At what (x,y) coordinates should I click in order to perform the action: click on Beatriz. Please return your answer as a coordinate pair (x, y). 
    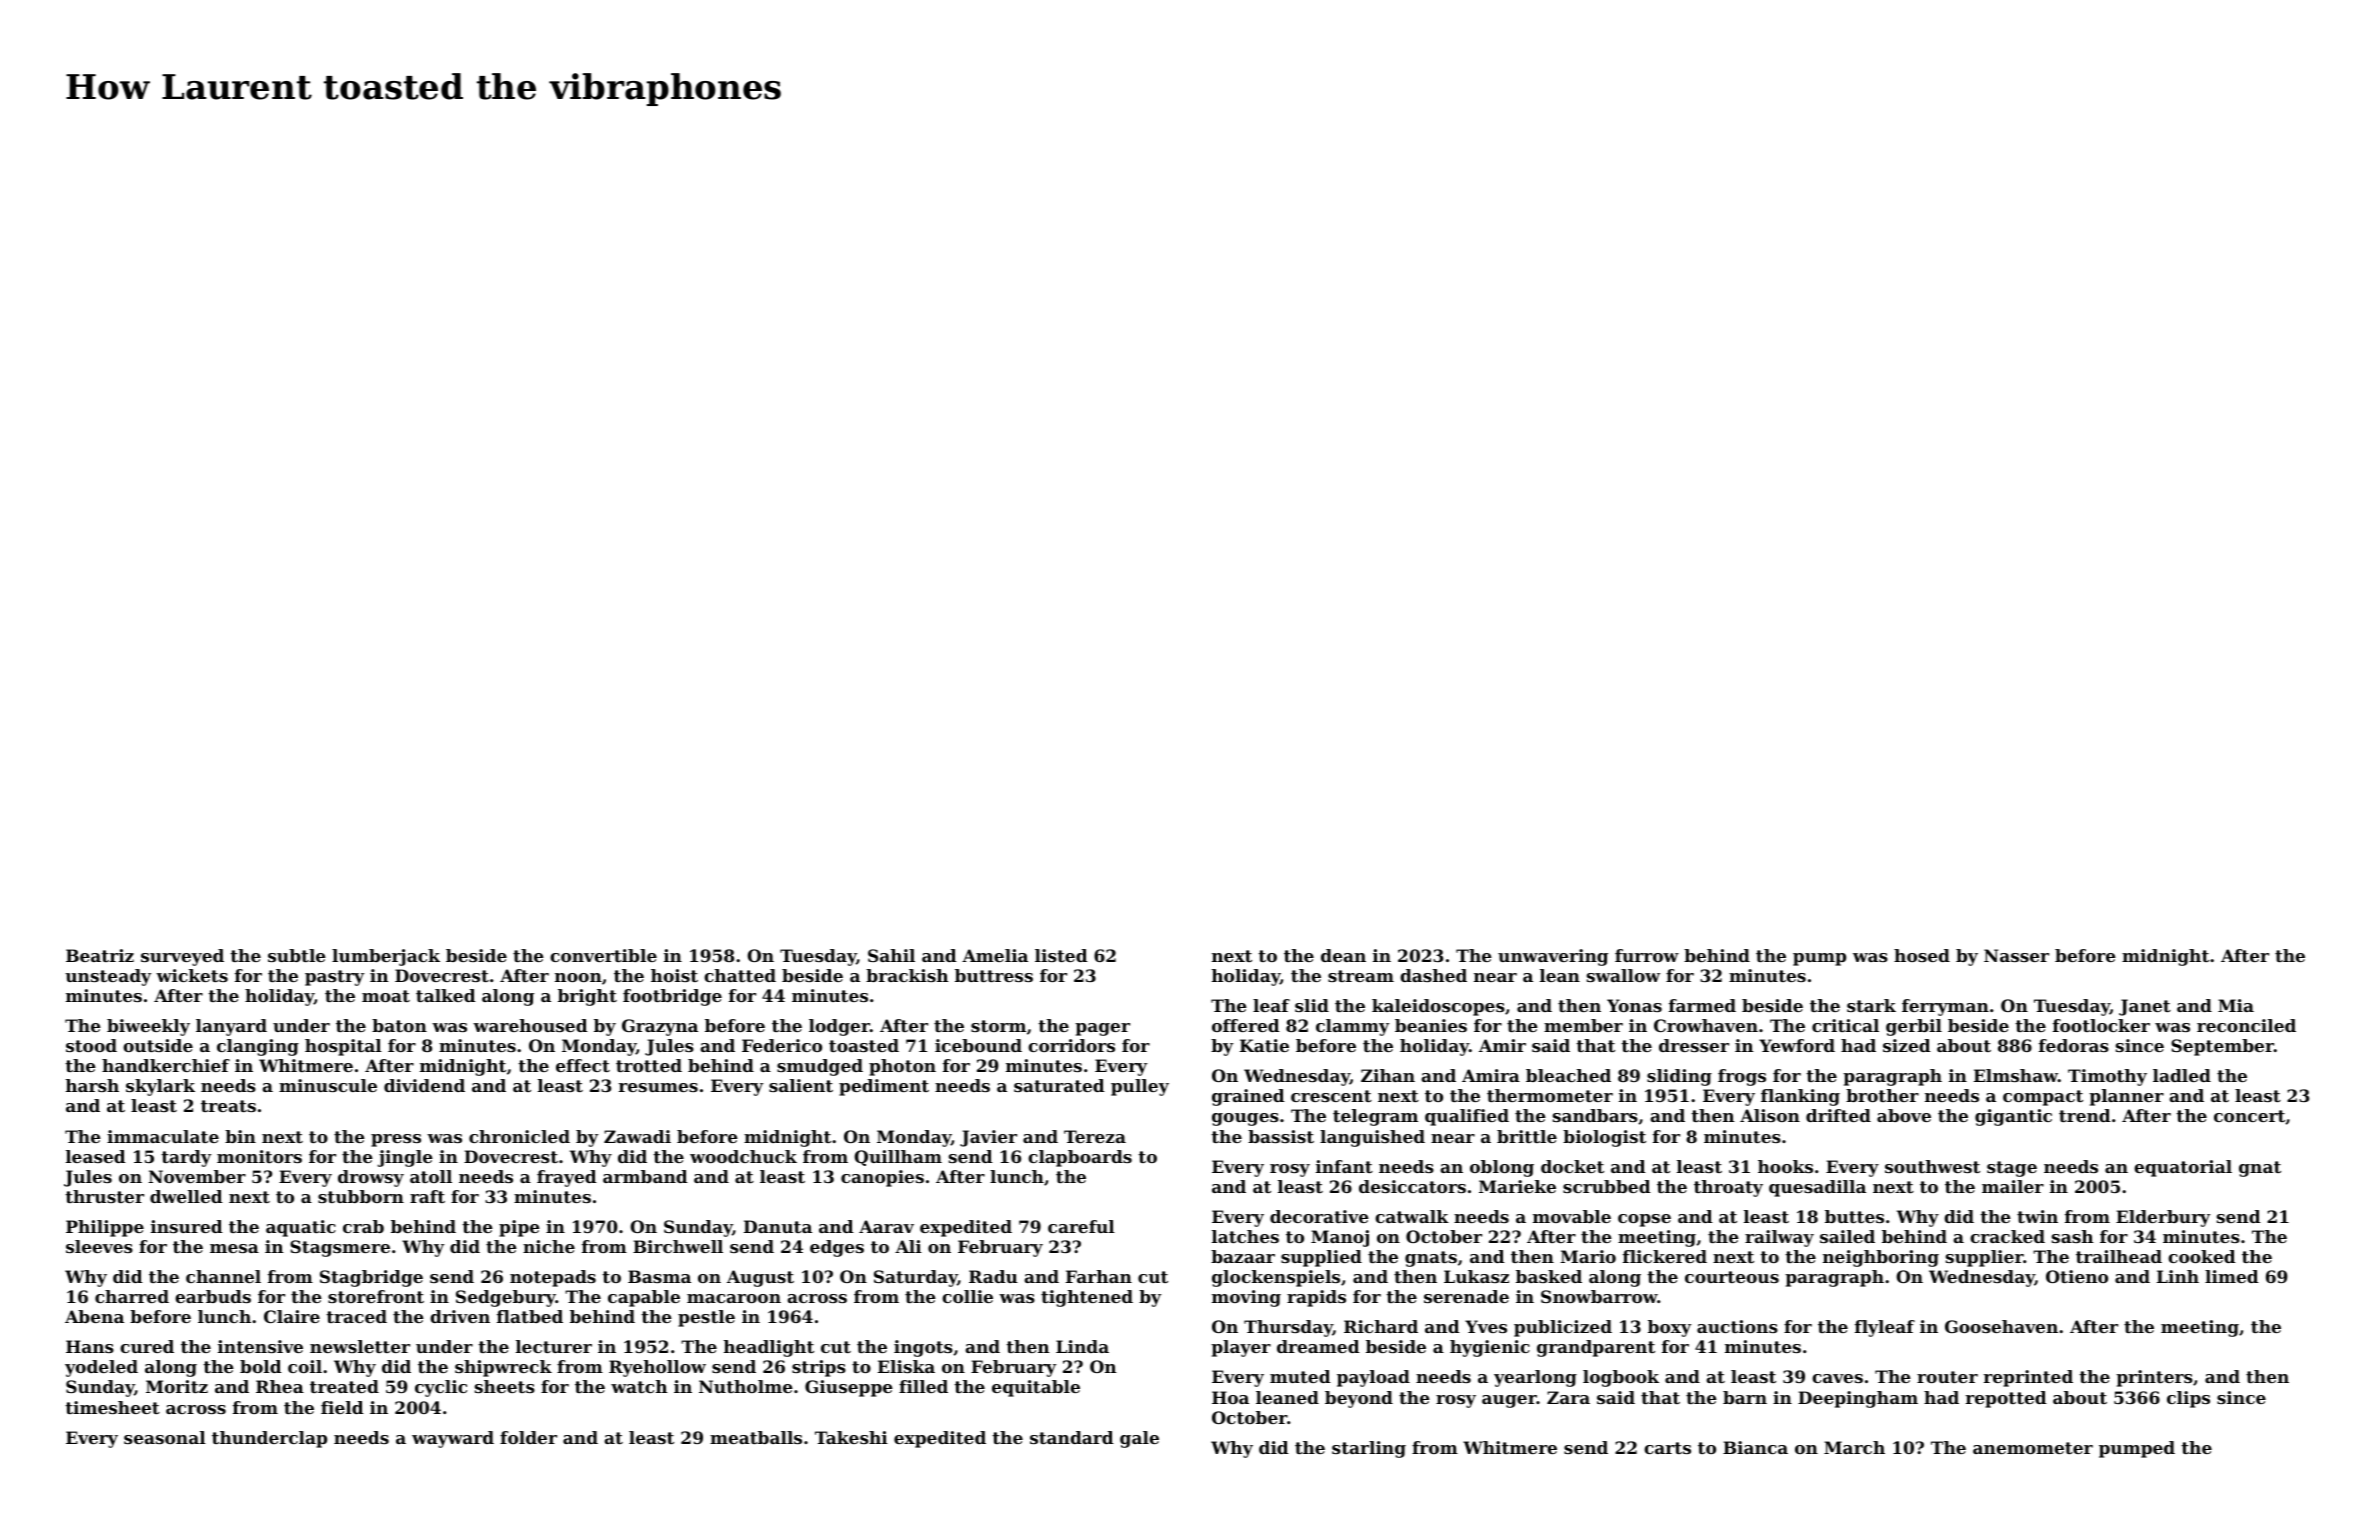
    Looking at the image, I should click on (100, 955).
